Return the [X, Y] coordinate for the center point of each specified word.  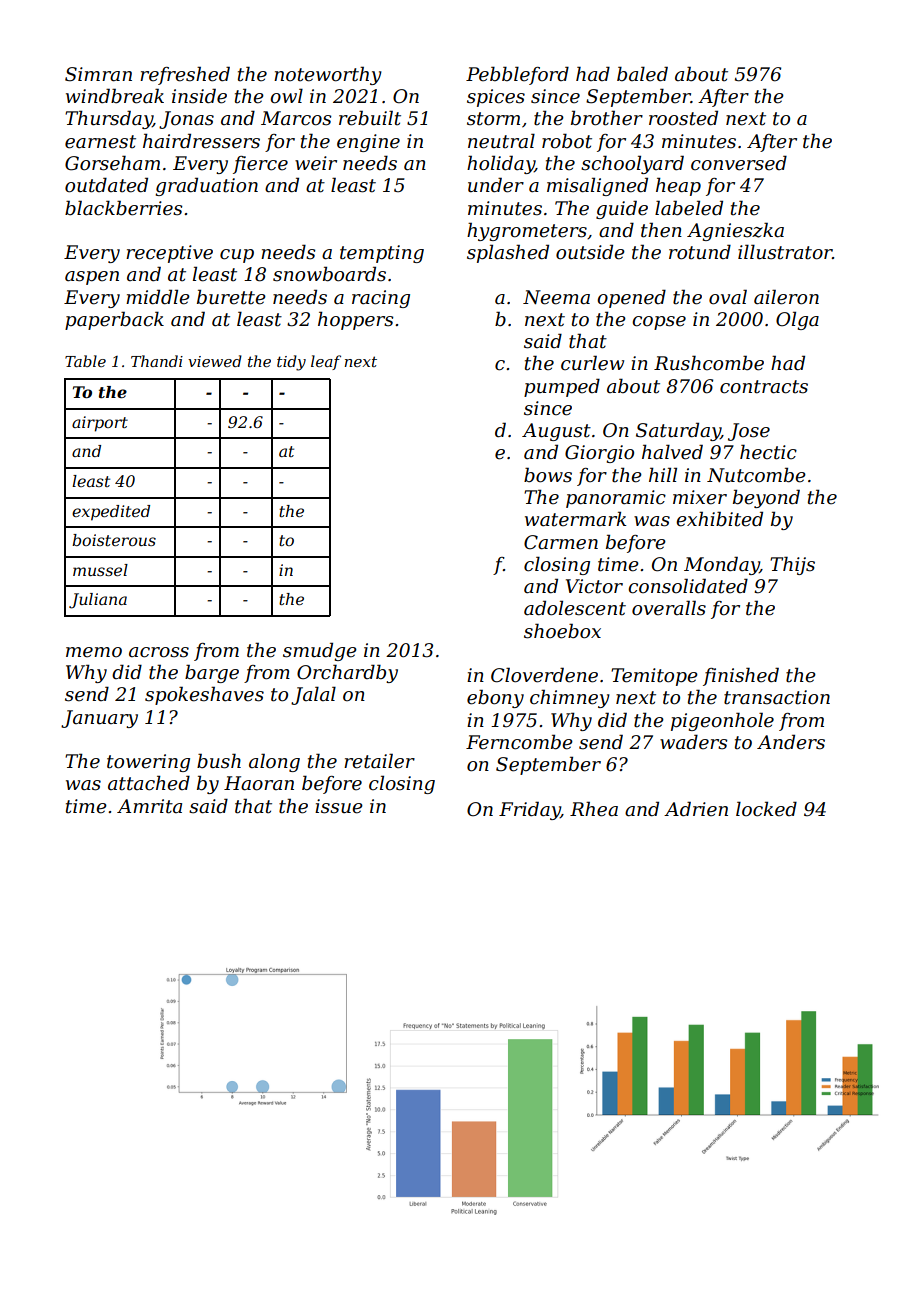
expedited [111, 513]
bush [219, 761]
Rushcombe [709, 363]
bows [548, 475]
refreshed [185, 75]
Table [85, 361]
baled [642, 74]
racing [381, 299]
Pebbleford [517, 75]
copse [659, 323]
